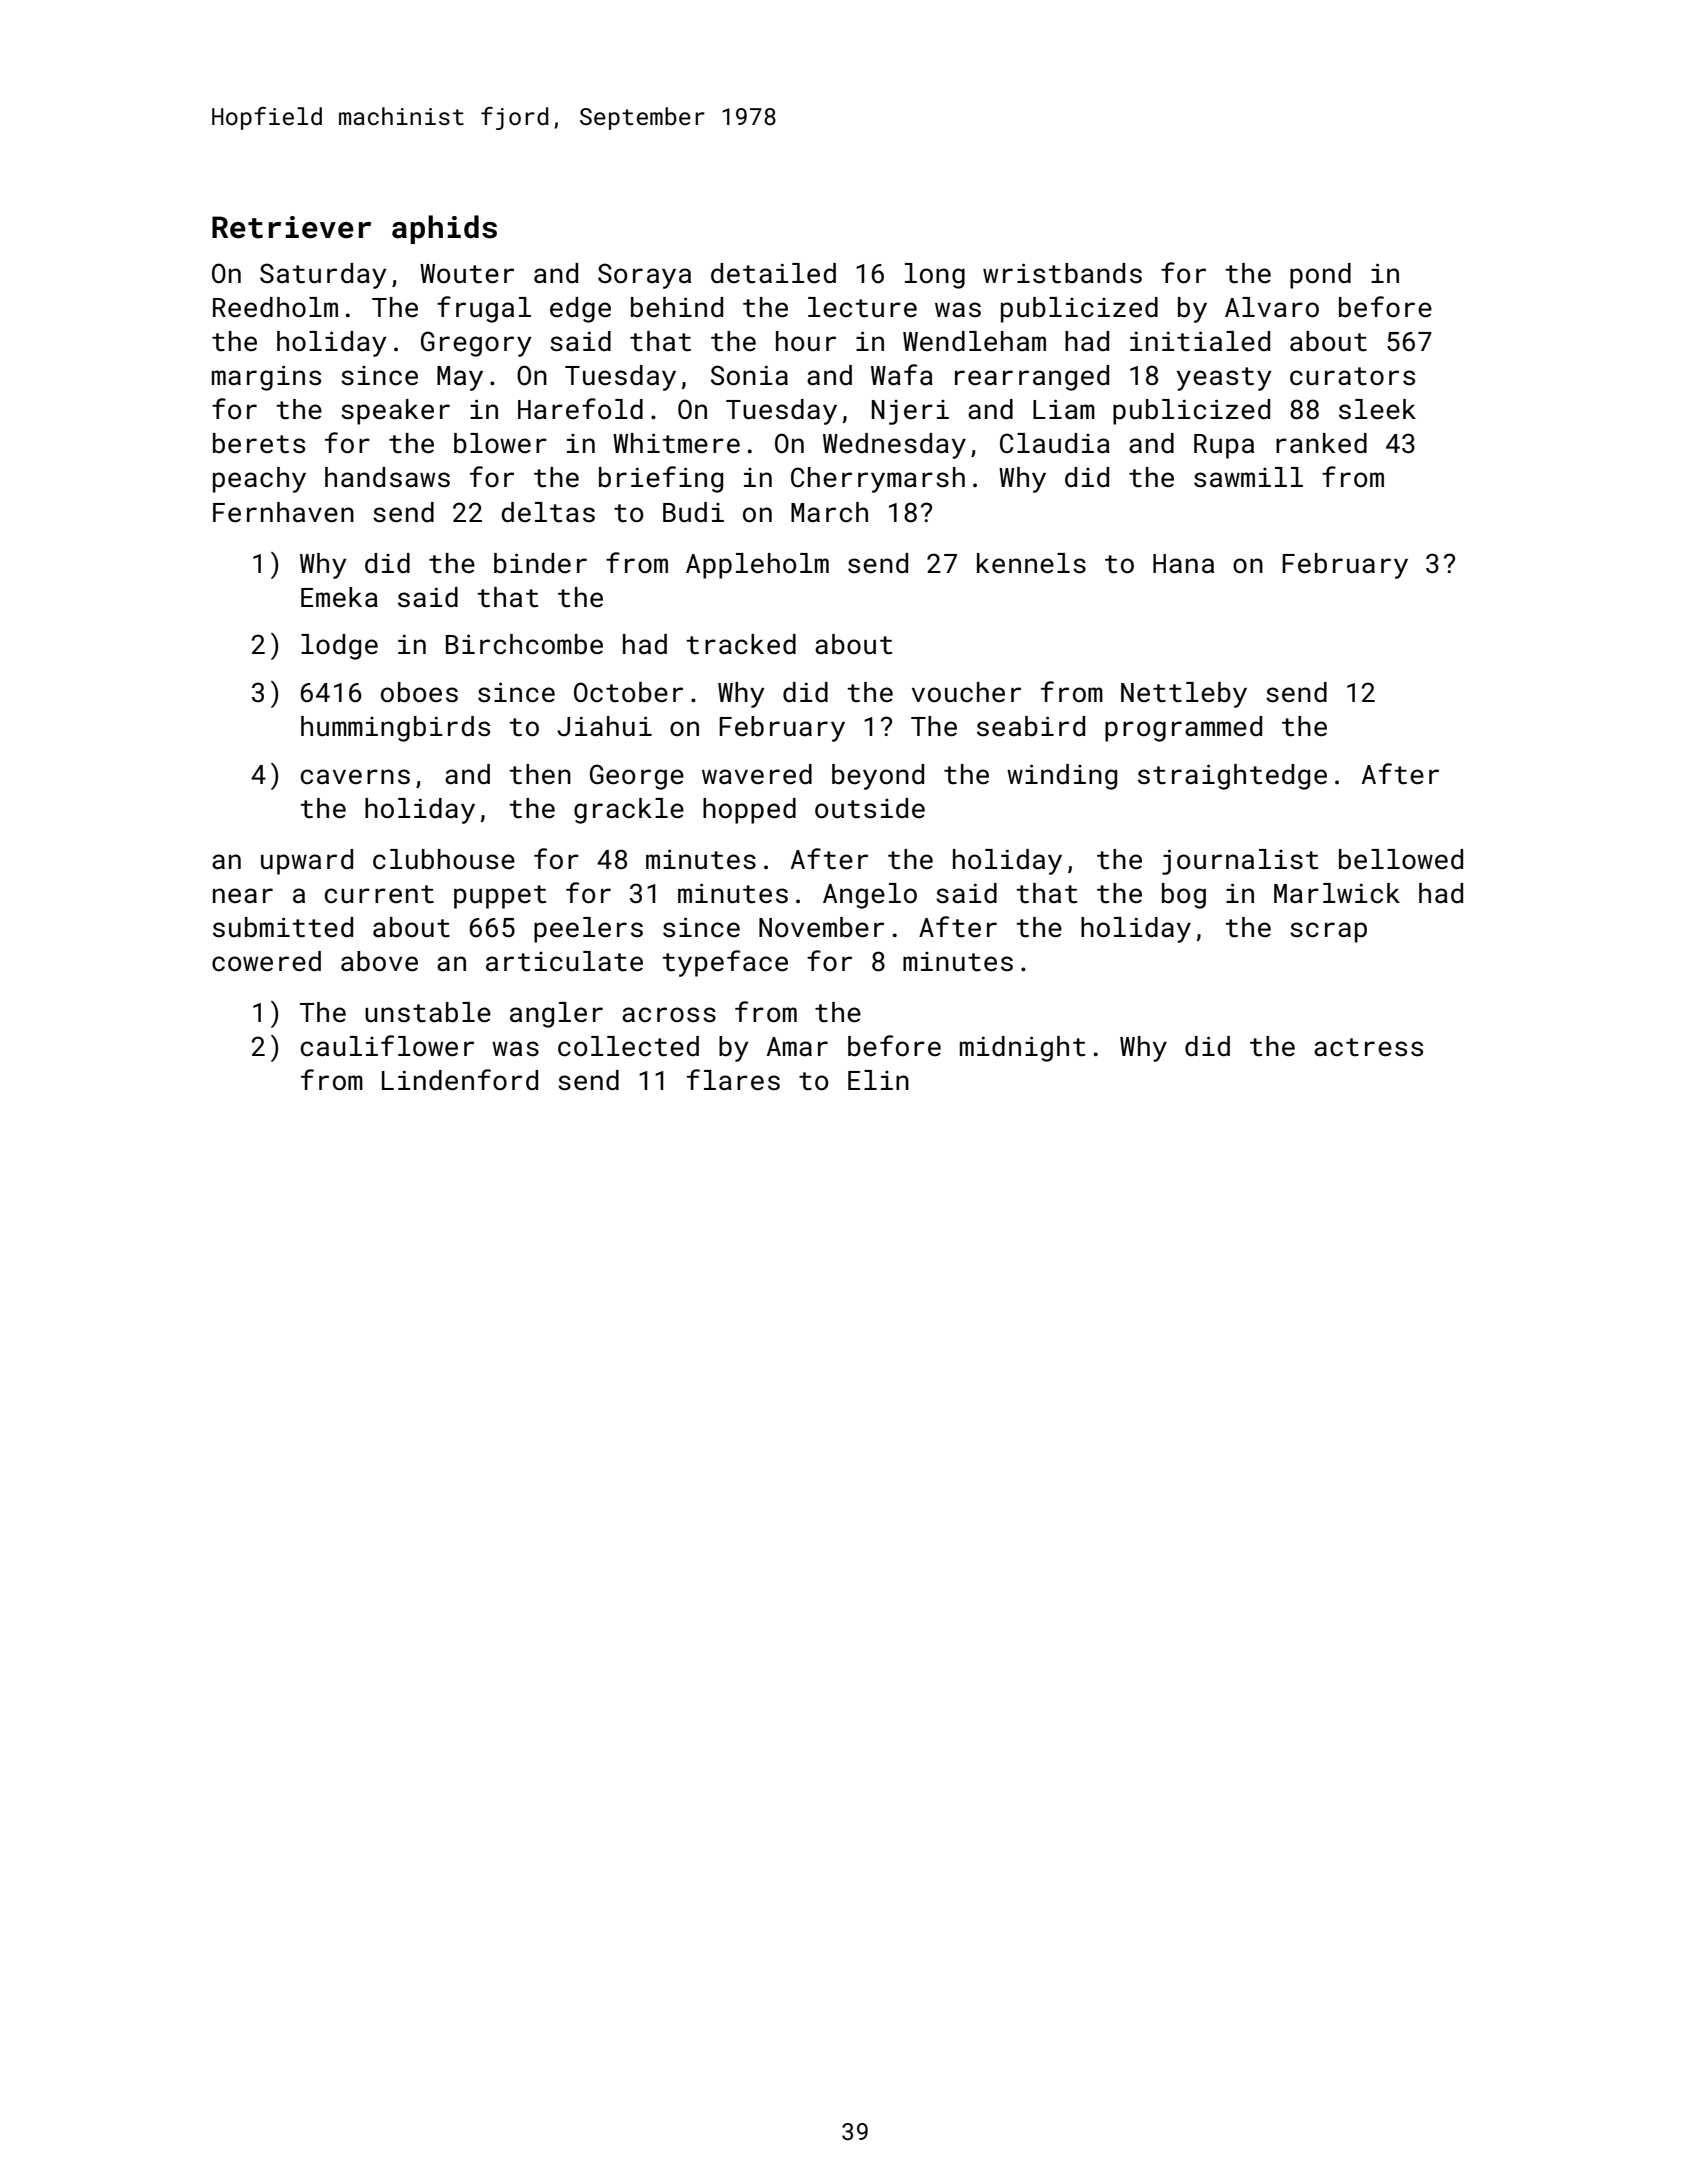 Image resolution: width=1683 pixels, height=2178 pixels. Describe the element at coordinates (460, 1080) in the page. I see `Lindenford` at that location.
